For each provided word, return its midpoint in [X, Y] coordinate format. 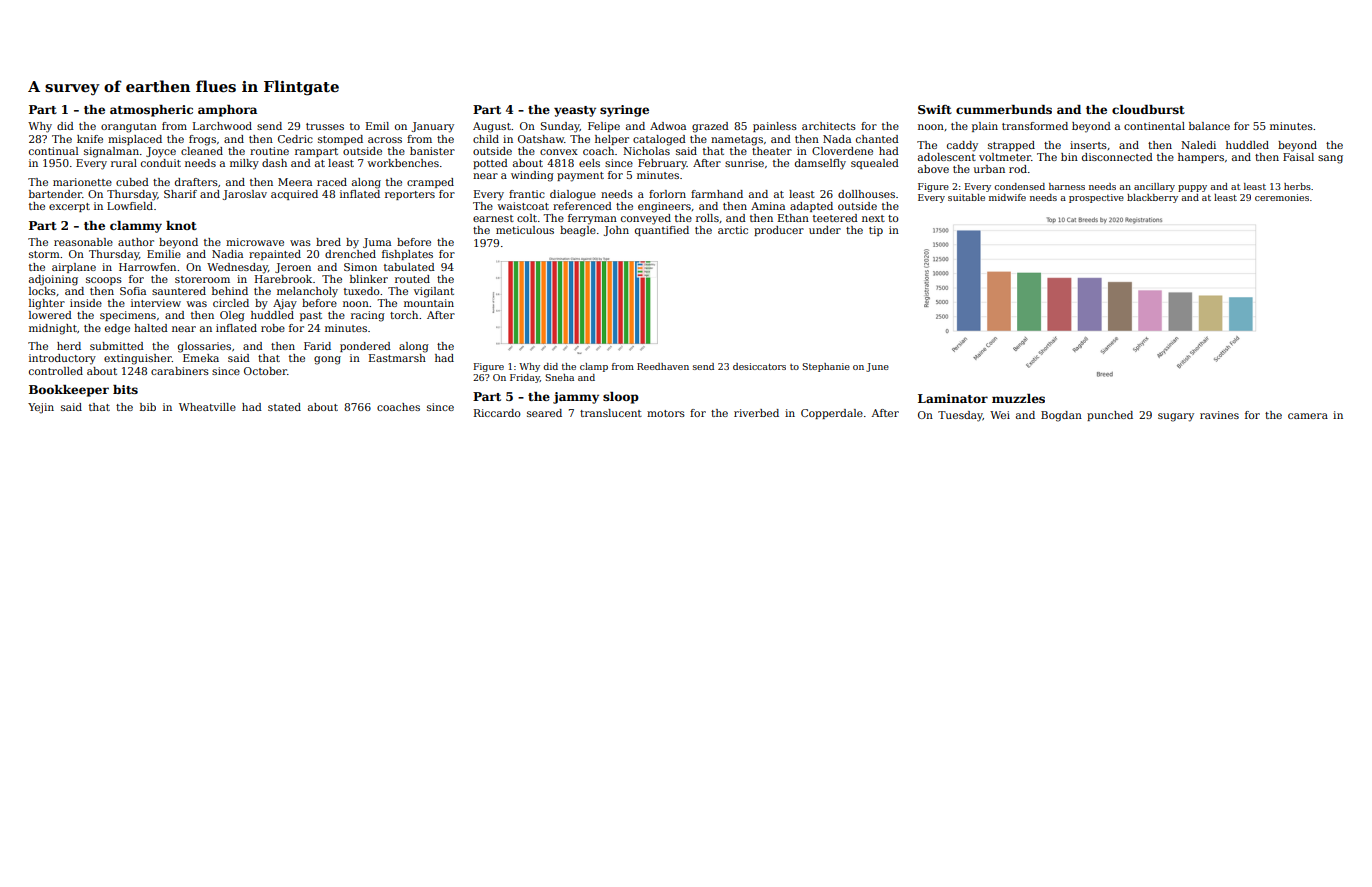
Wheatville [207, 407]
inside [86, 303]
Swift [935, 109]
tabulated [409, 267]
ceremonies [1282, 197]
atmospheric [151, 111]
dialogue [573, 195]
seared [544, 413]
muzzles [1018, 398]
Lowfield [130, 206]
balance [1209, 126]
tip [876, 231]
